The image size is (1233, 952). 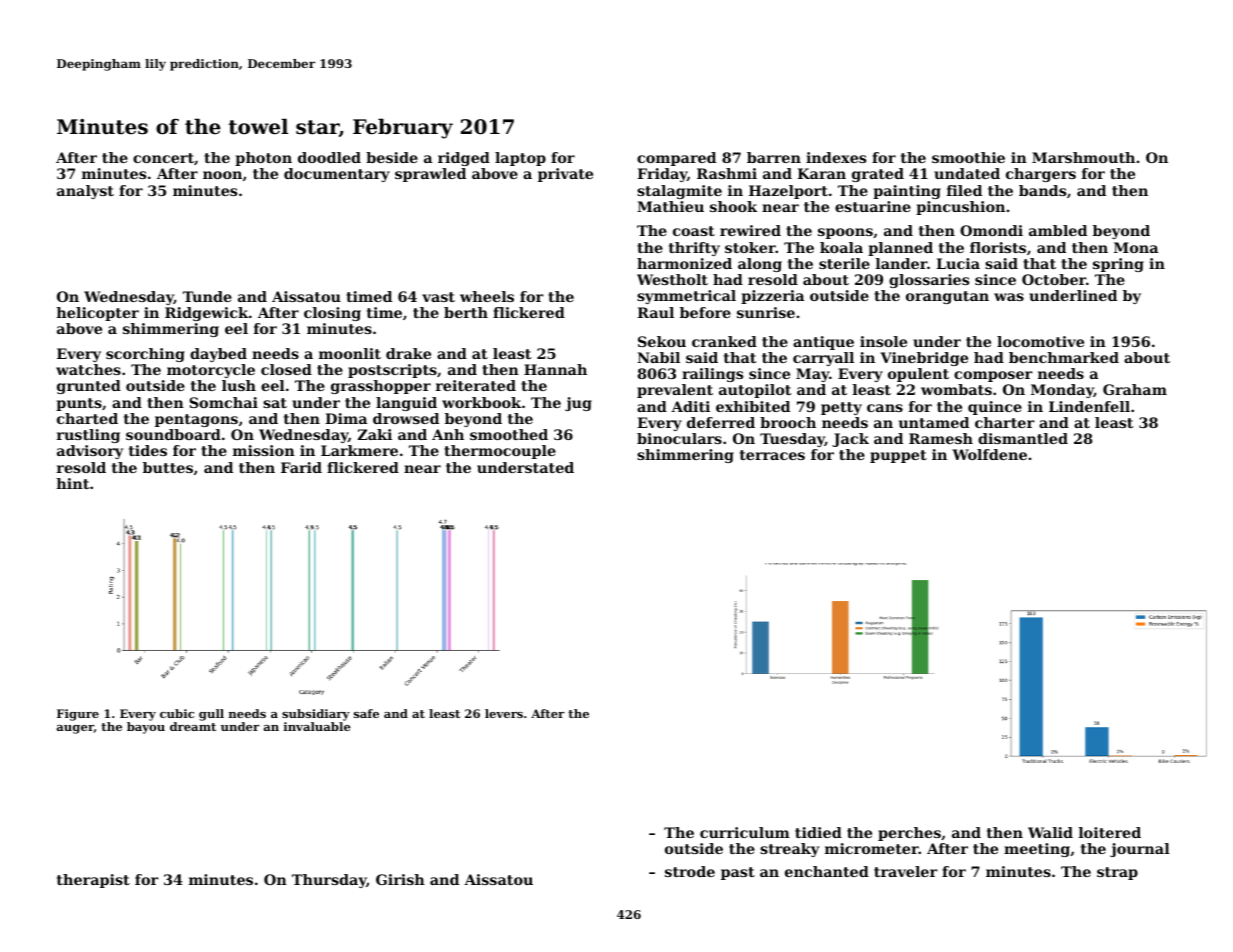 What do you see at coordinates (400, 879) in the screenshot?
I see `Girish` at bounding box center [400, 879].
